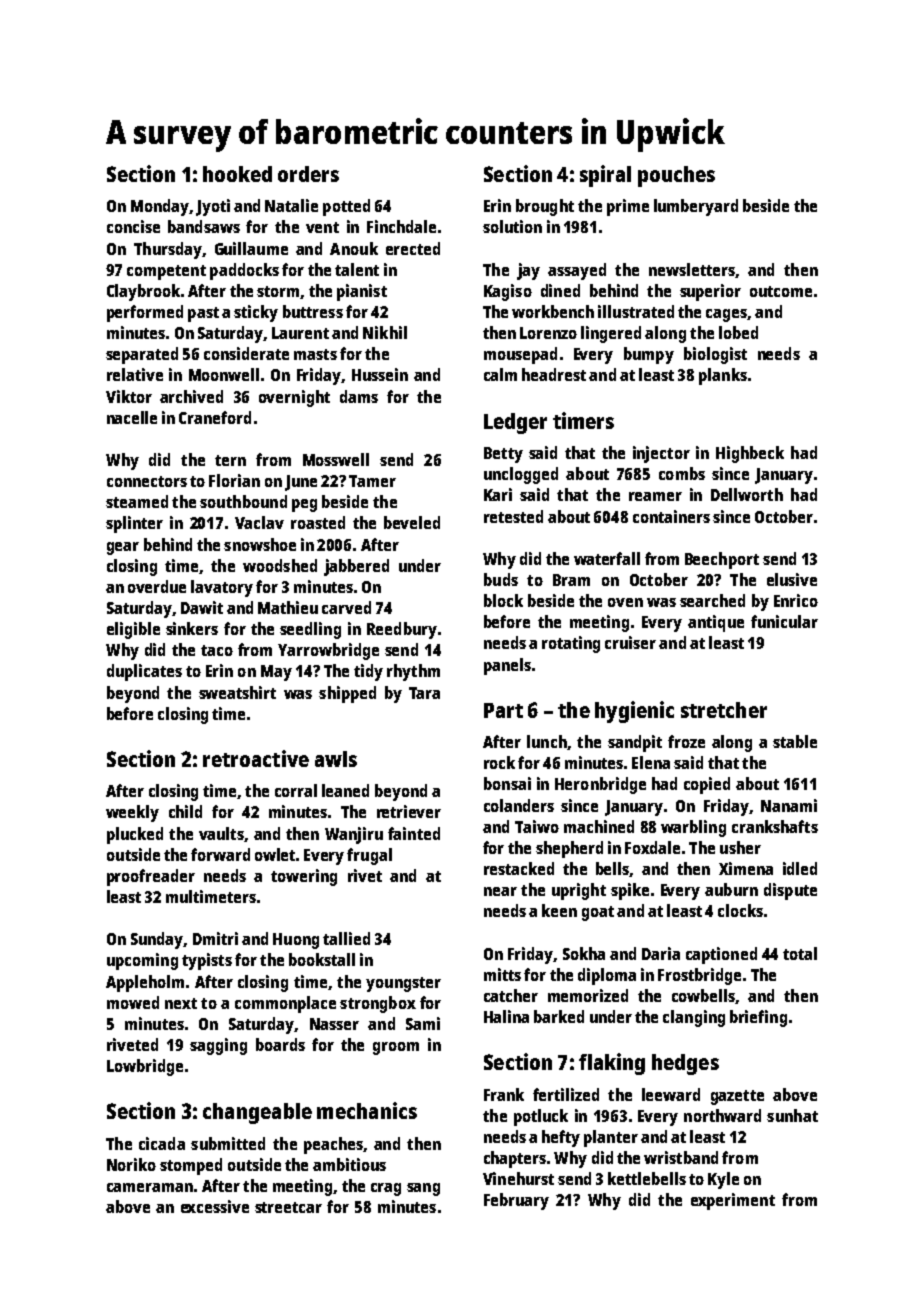 This screenshot has height=1311, width=924. What do you see at coordinates (628, 207) in the screenshot?
I see `prime` at bounding box center [628, 207].
